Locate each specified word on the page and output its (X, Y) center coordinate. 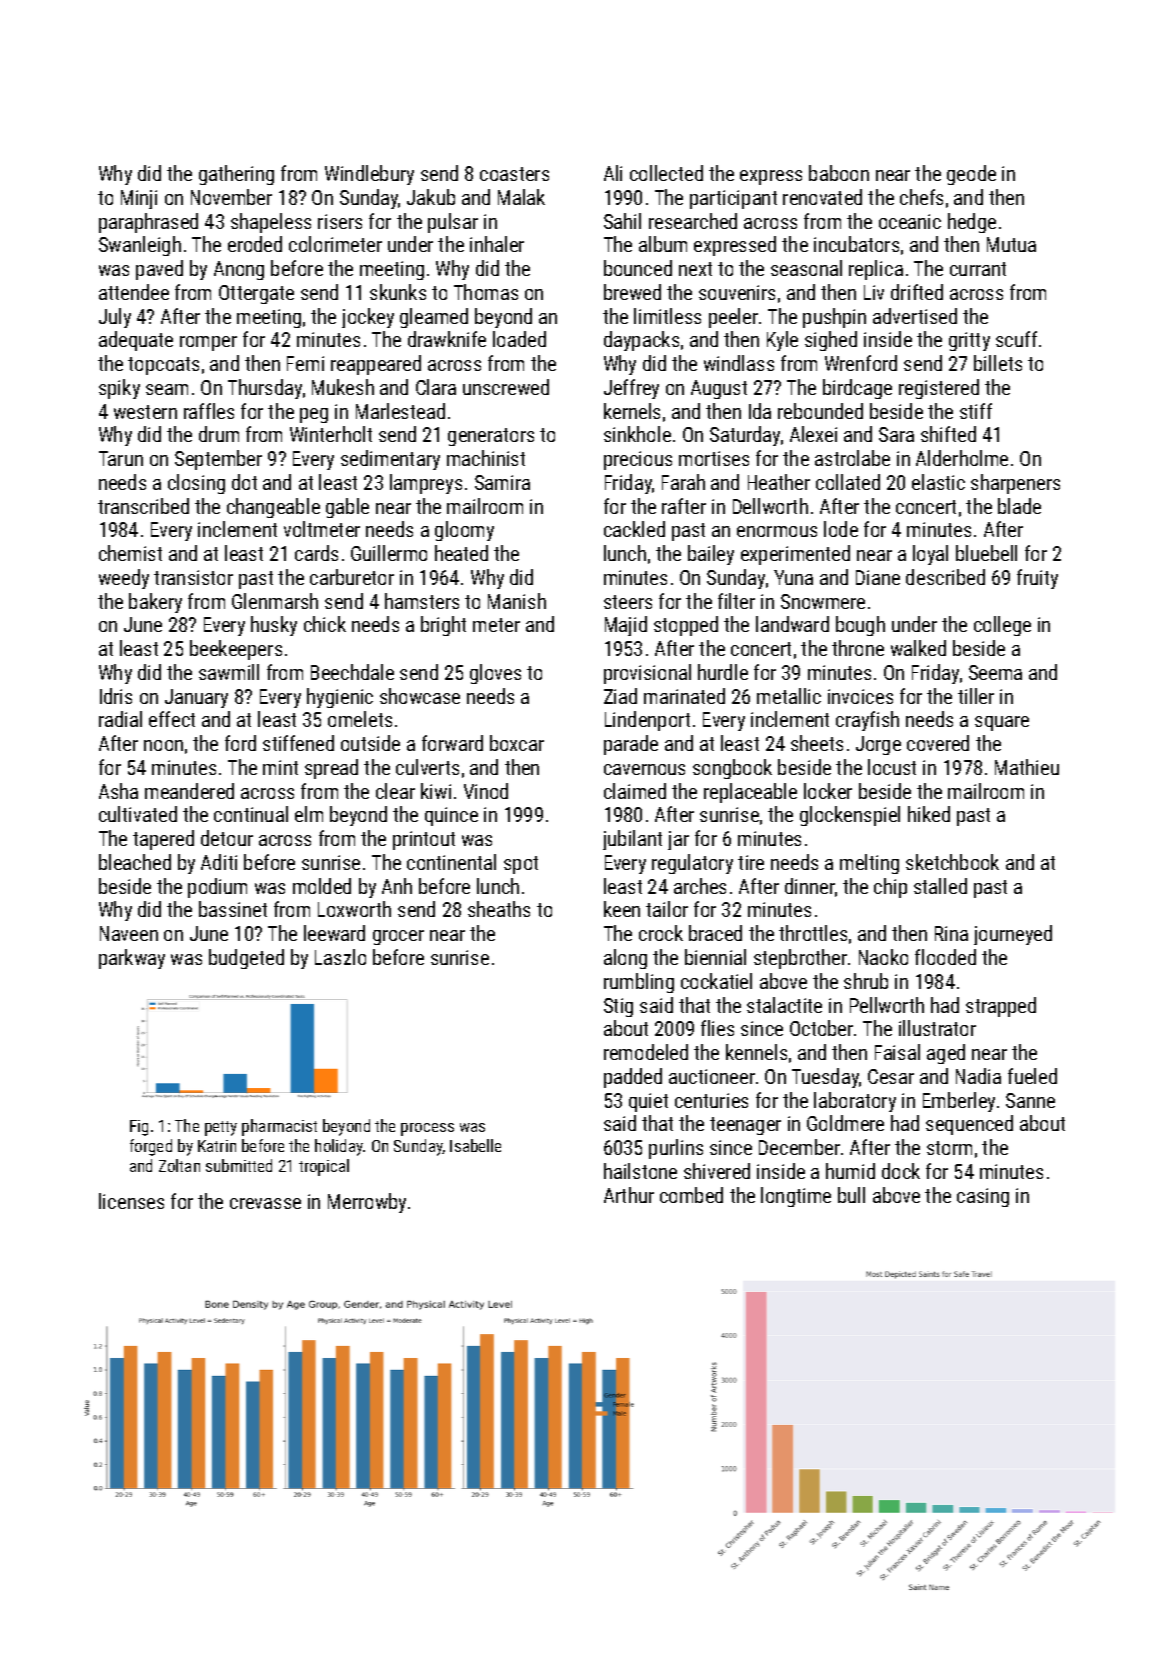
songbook (732, 769)
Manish (517, 601)
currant (978, 269)
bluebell (986, 553)
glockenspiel (850, 816)
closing (196, 484)
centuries (711, 1100)
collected (666, 173)
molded (322, 886)
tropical (324, 1167)
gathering (236, 175)
